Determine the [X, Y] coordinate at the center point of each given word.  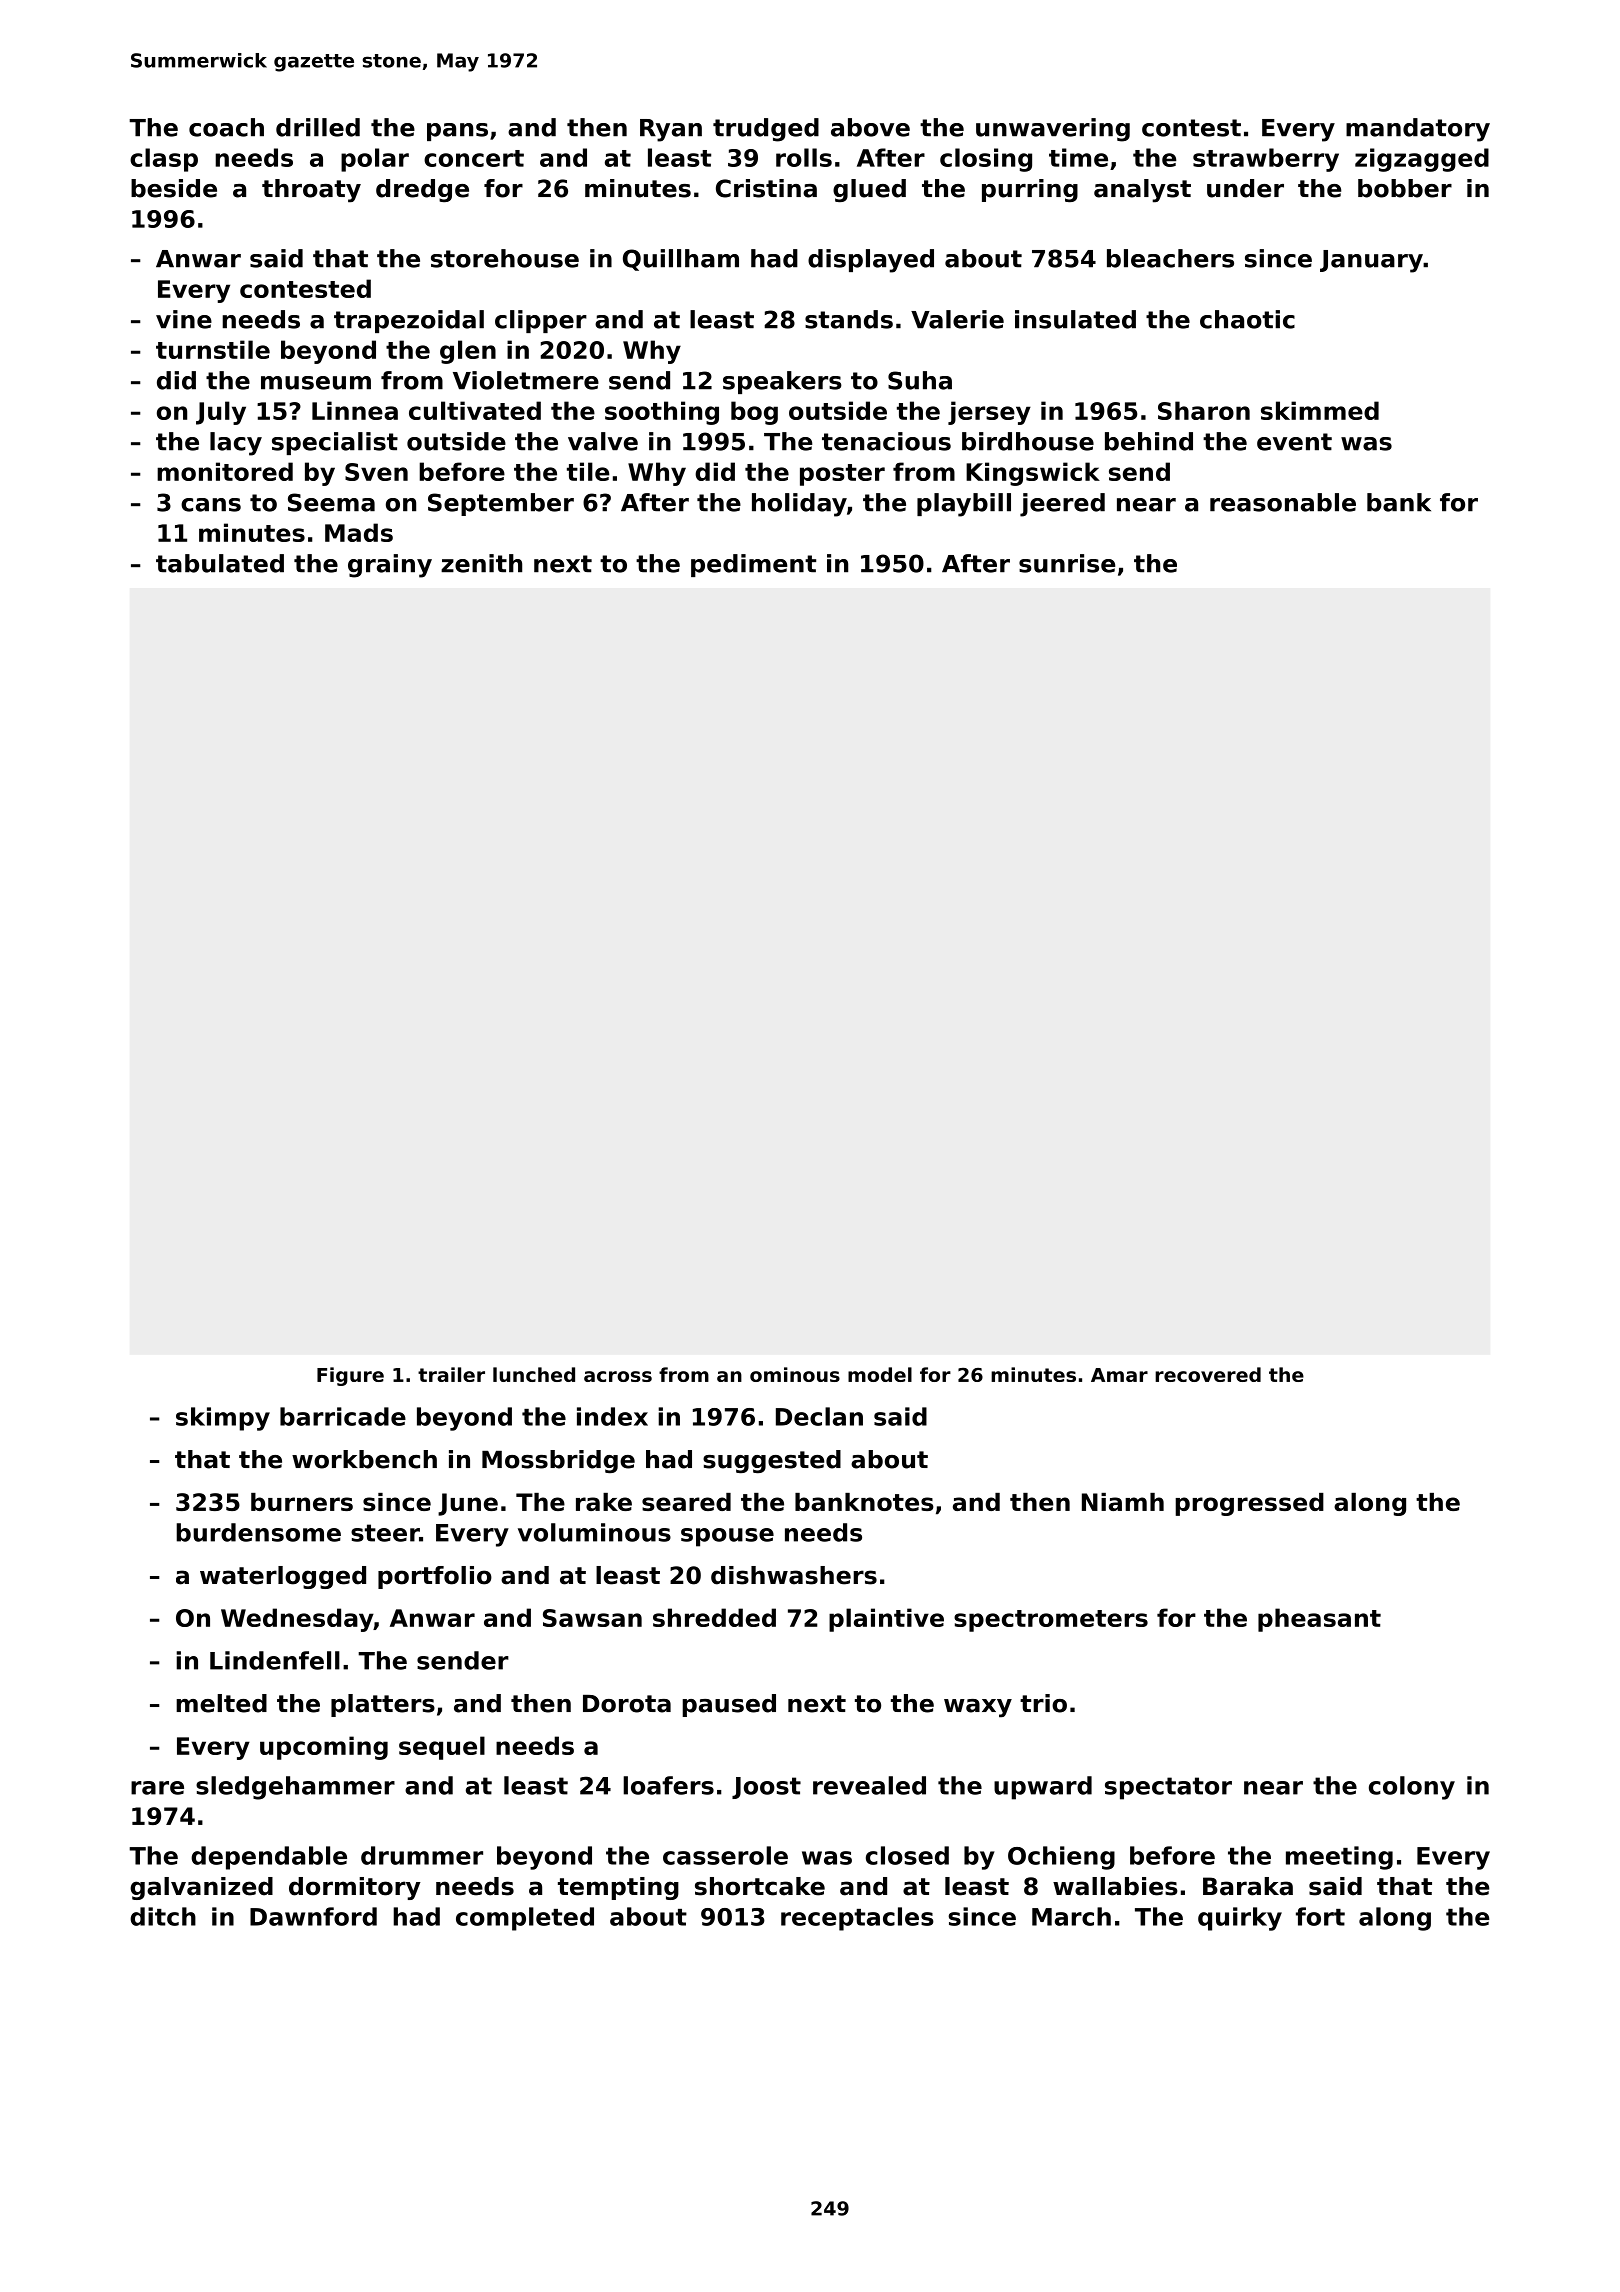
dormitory [355, 1888]
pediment [753, 565]
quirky [1240, 1919]
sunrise [1067, 563]
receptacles [857, 1919]
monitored [225, 471]
